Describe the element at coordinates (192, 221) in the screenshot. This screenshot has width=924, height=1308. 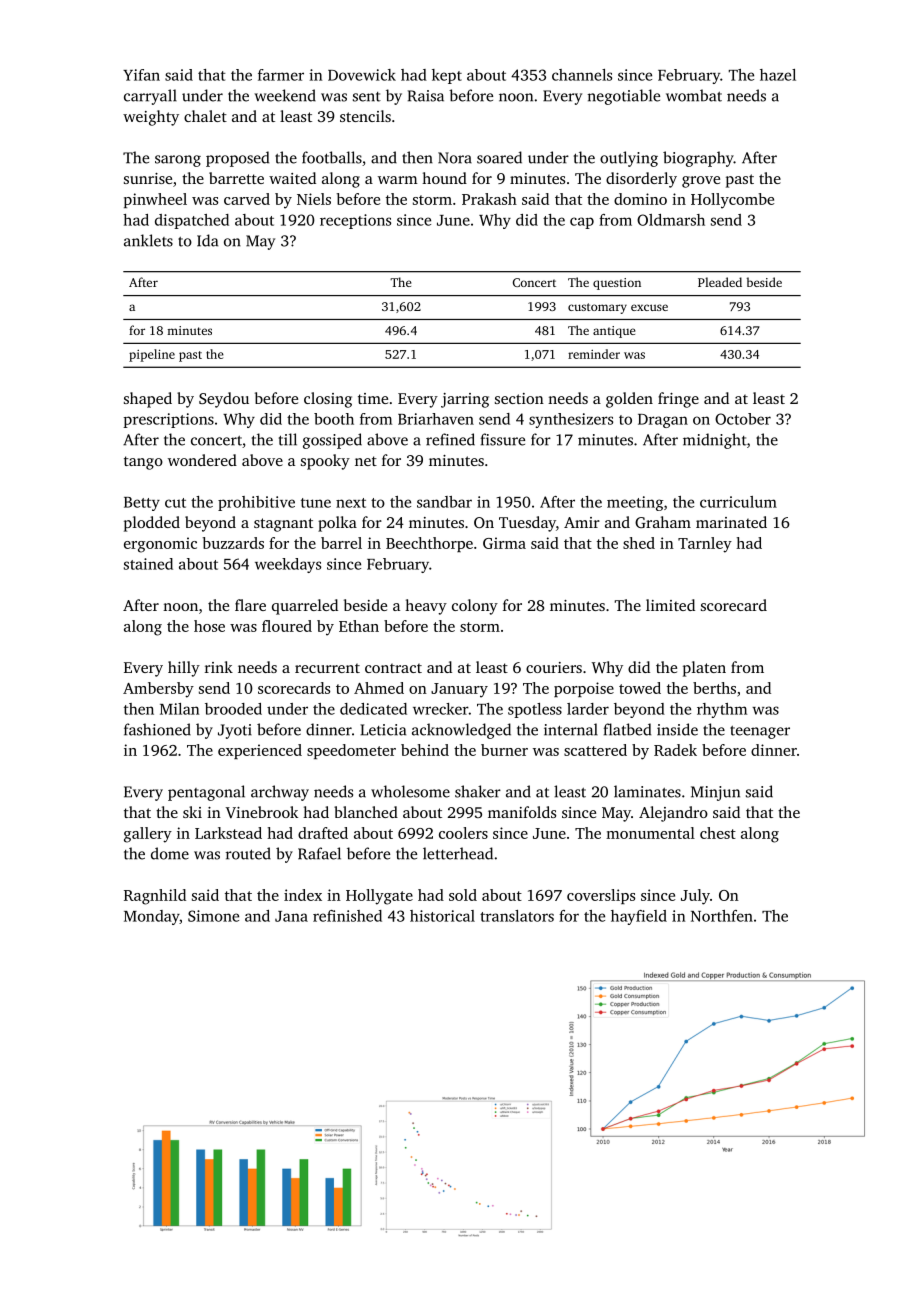
I see `dispatched` at that location.
